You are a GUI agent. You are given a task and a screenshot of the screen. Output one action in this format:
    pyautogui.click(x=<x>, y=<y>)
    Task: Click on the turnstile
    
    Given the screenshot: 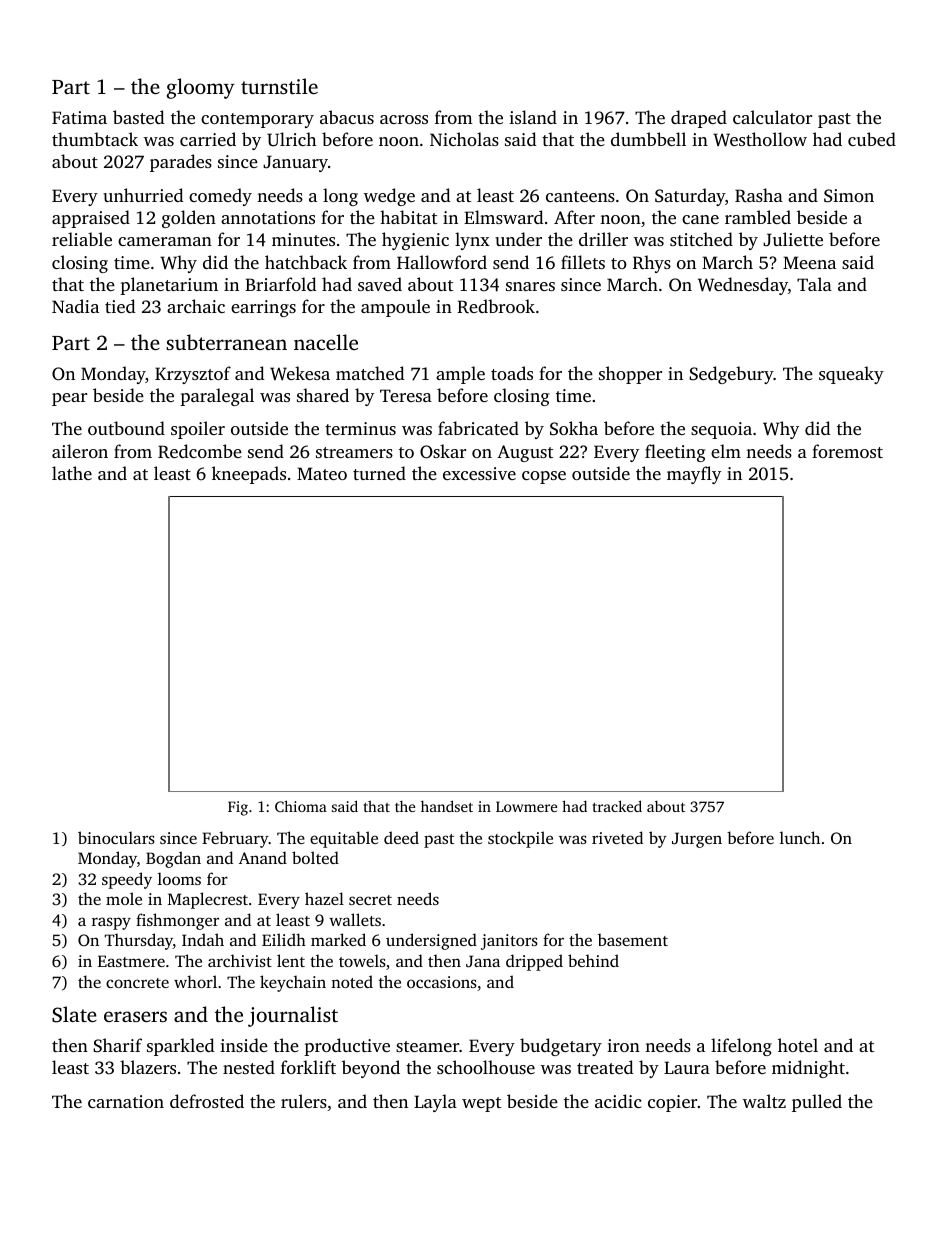 What is the action you would take?
    pyautogui.click(x=279, y=86)
